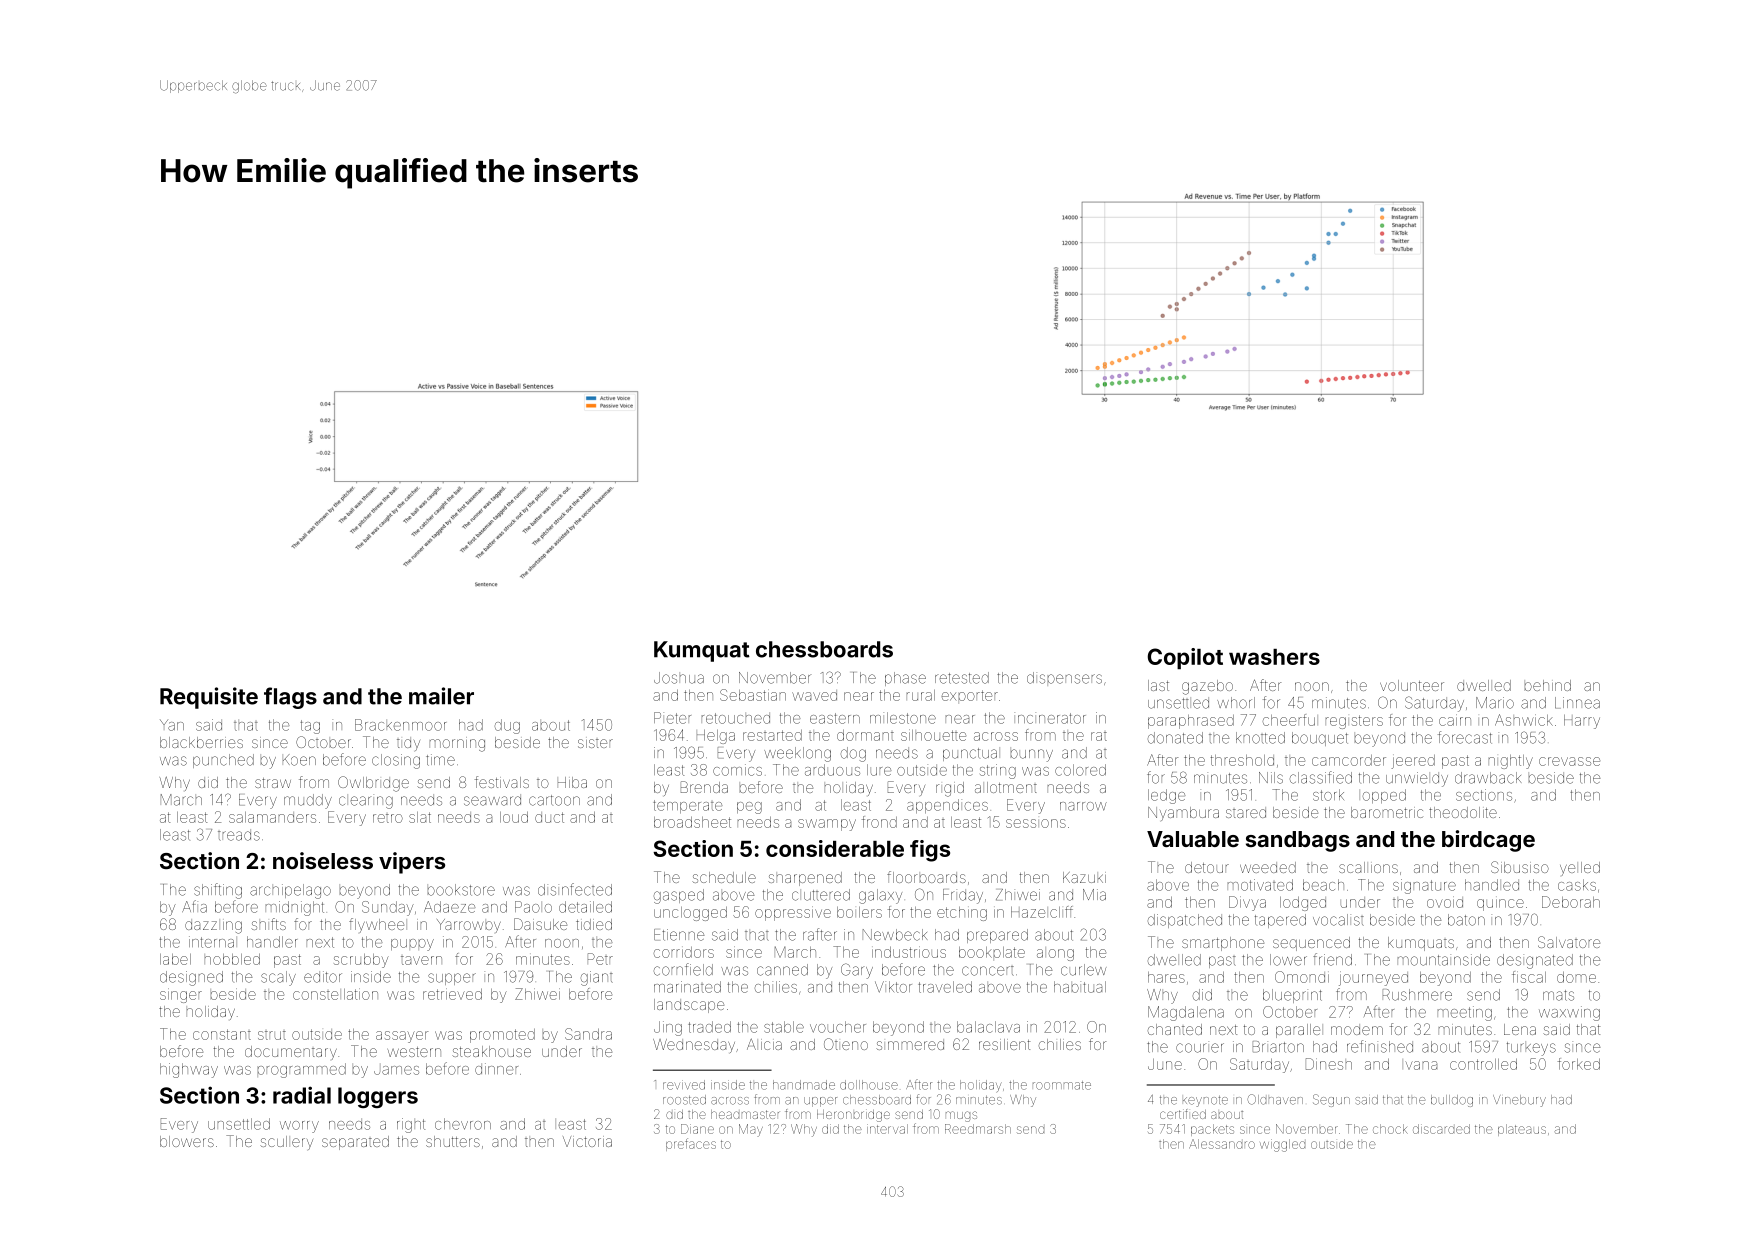 The height and width of the document is (1245, 1760). What do you see at coordinates (441, 696) in the document?
I see `mailer` at bounding box center [441, 696].
